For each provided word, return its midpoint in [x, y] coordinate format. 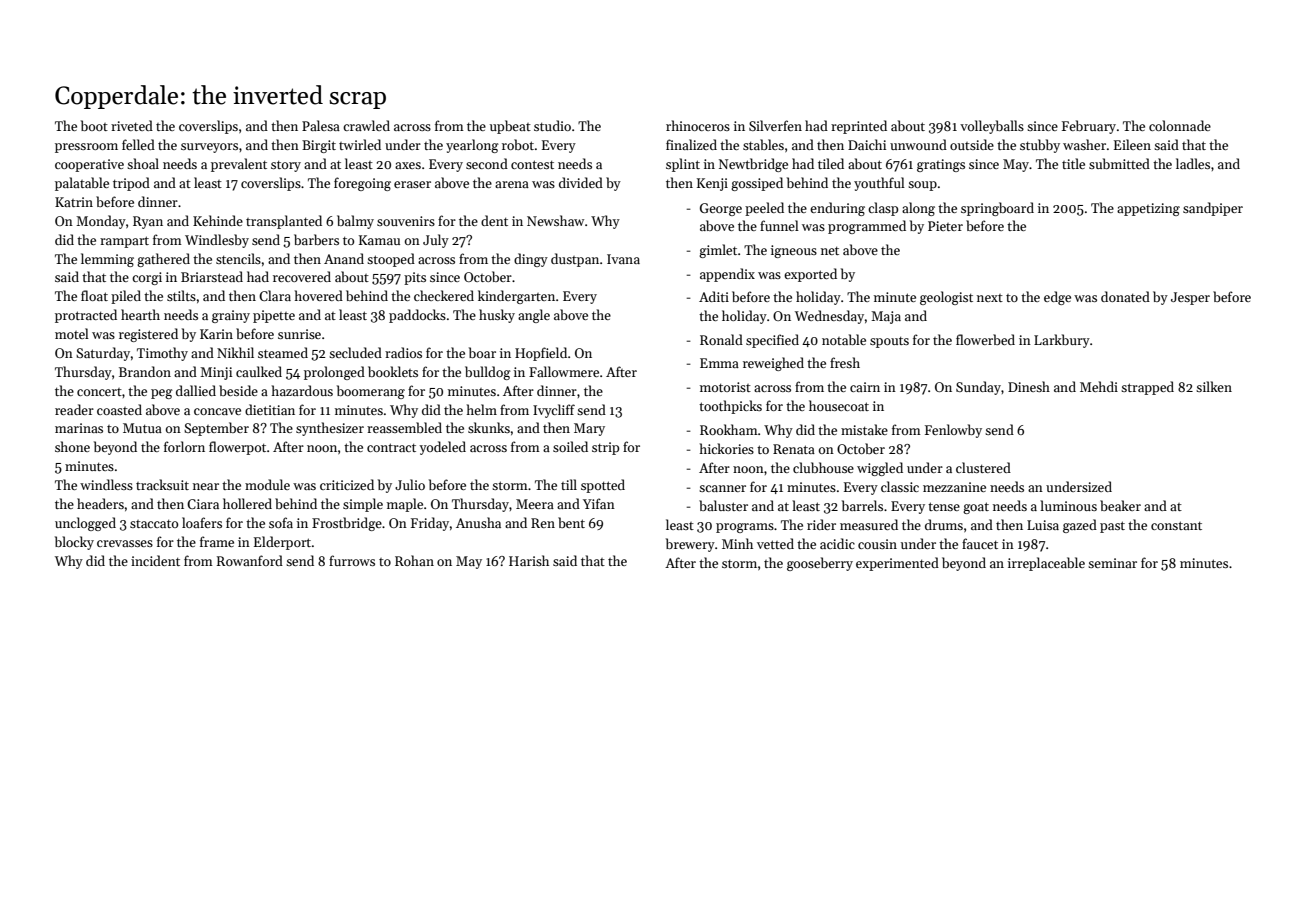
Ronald [721, 339]
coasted [119, 409]
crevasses [125, 543]
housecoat [839, 405]
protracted [86, 316]
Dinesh [1029, 386]
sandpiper [1213, 209]
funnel [779, 225]
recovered [302, 276]
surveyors [209, 148]
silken [1214, 386]
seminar [1112, 563]
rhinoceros [698, 125]
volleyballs [992, 127]
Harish [529, 560]
